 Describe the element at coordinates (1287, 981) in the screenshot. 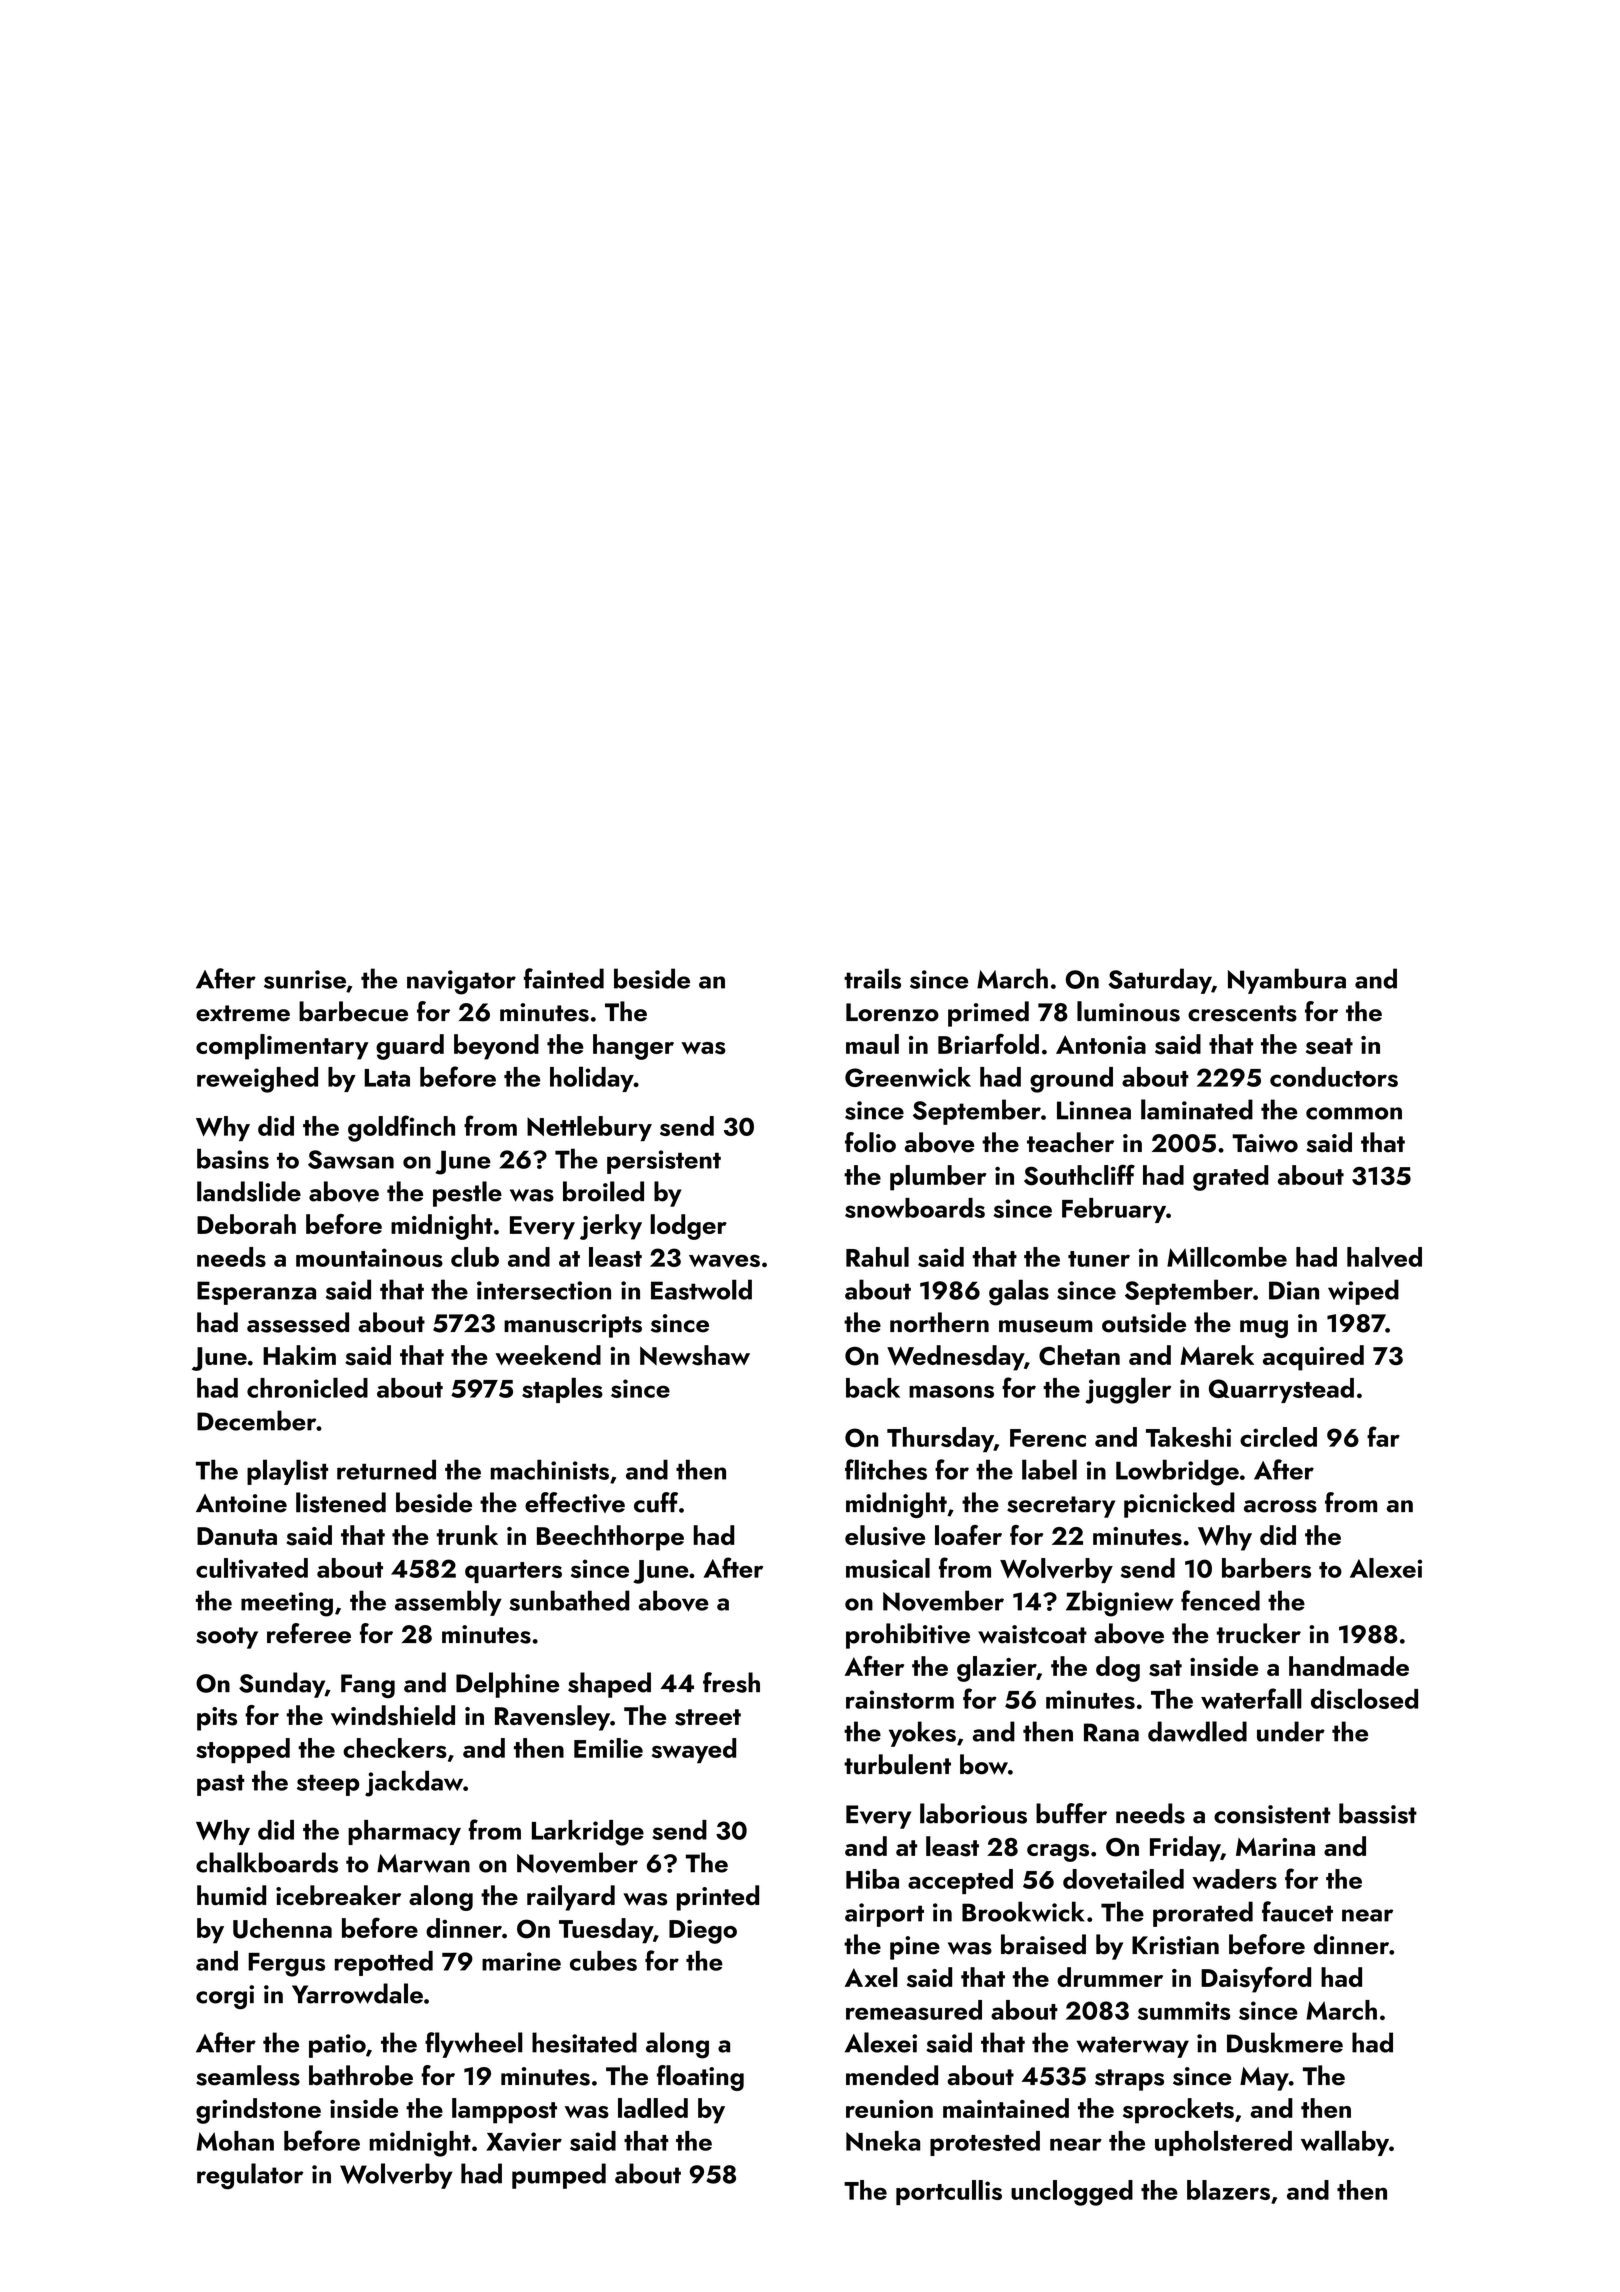

I see `Nyambura` at that location.
